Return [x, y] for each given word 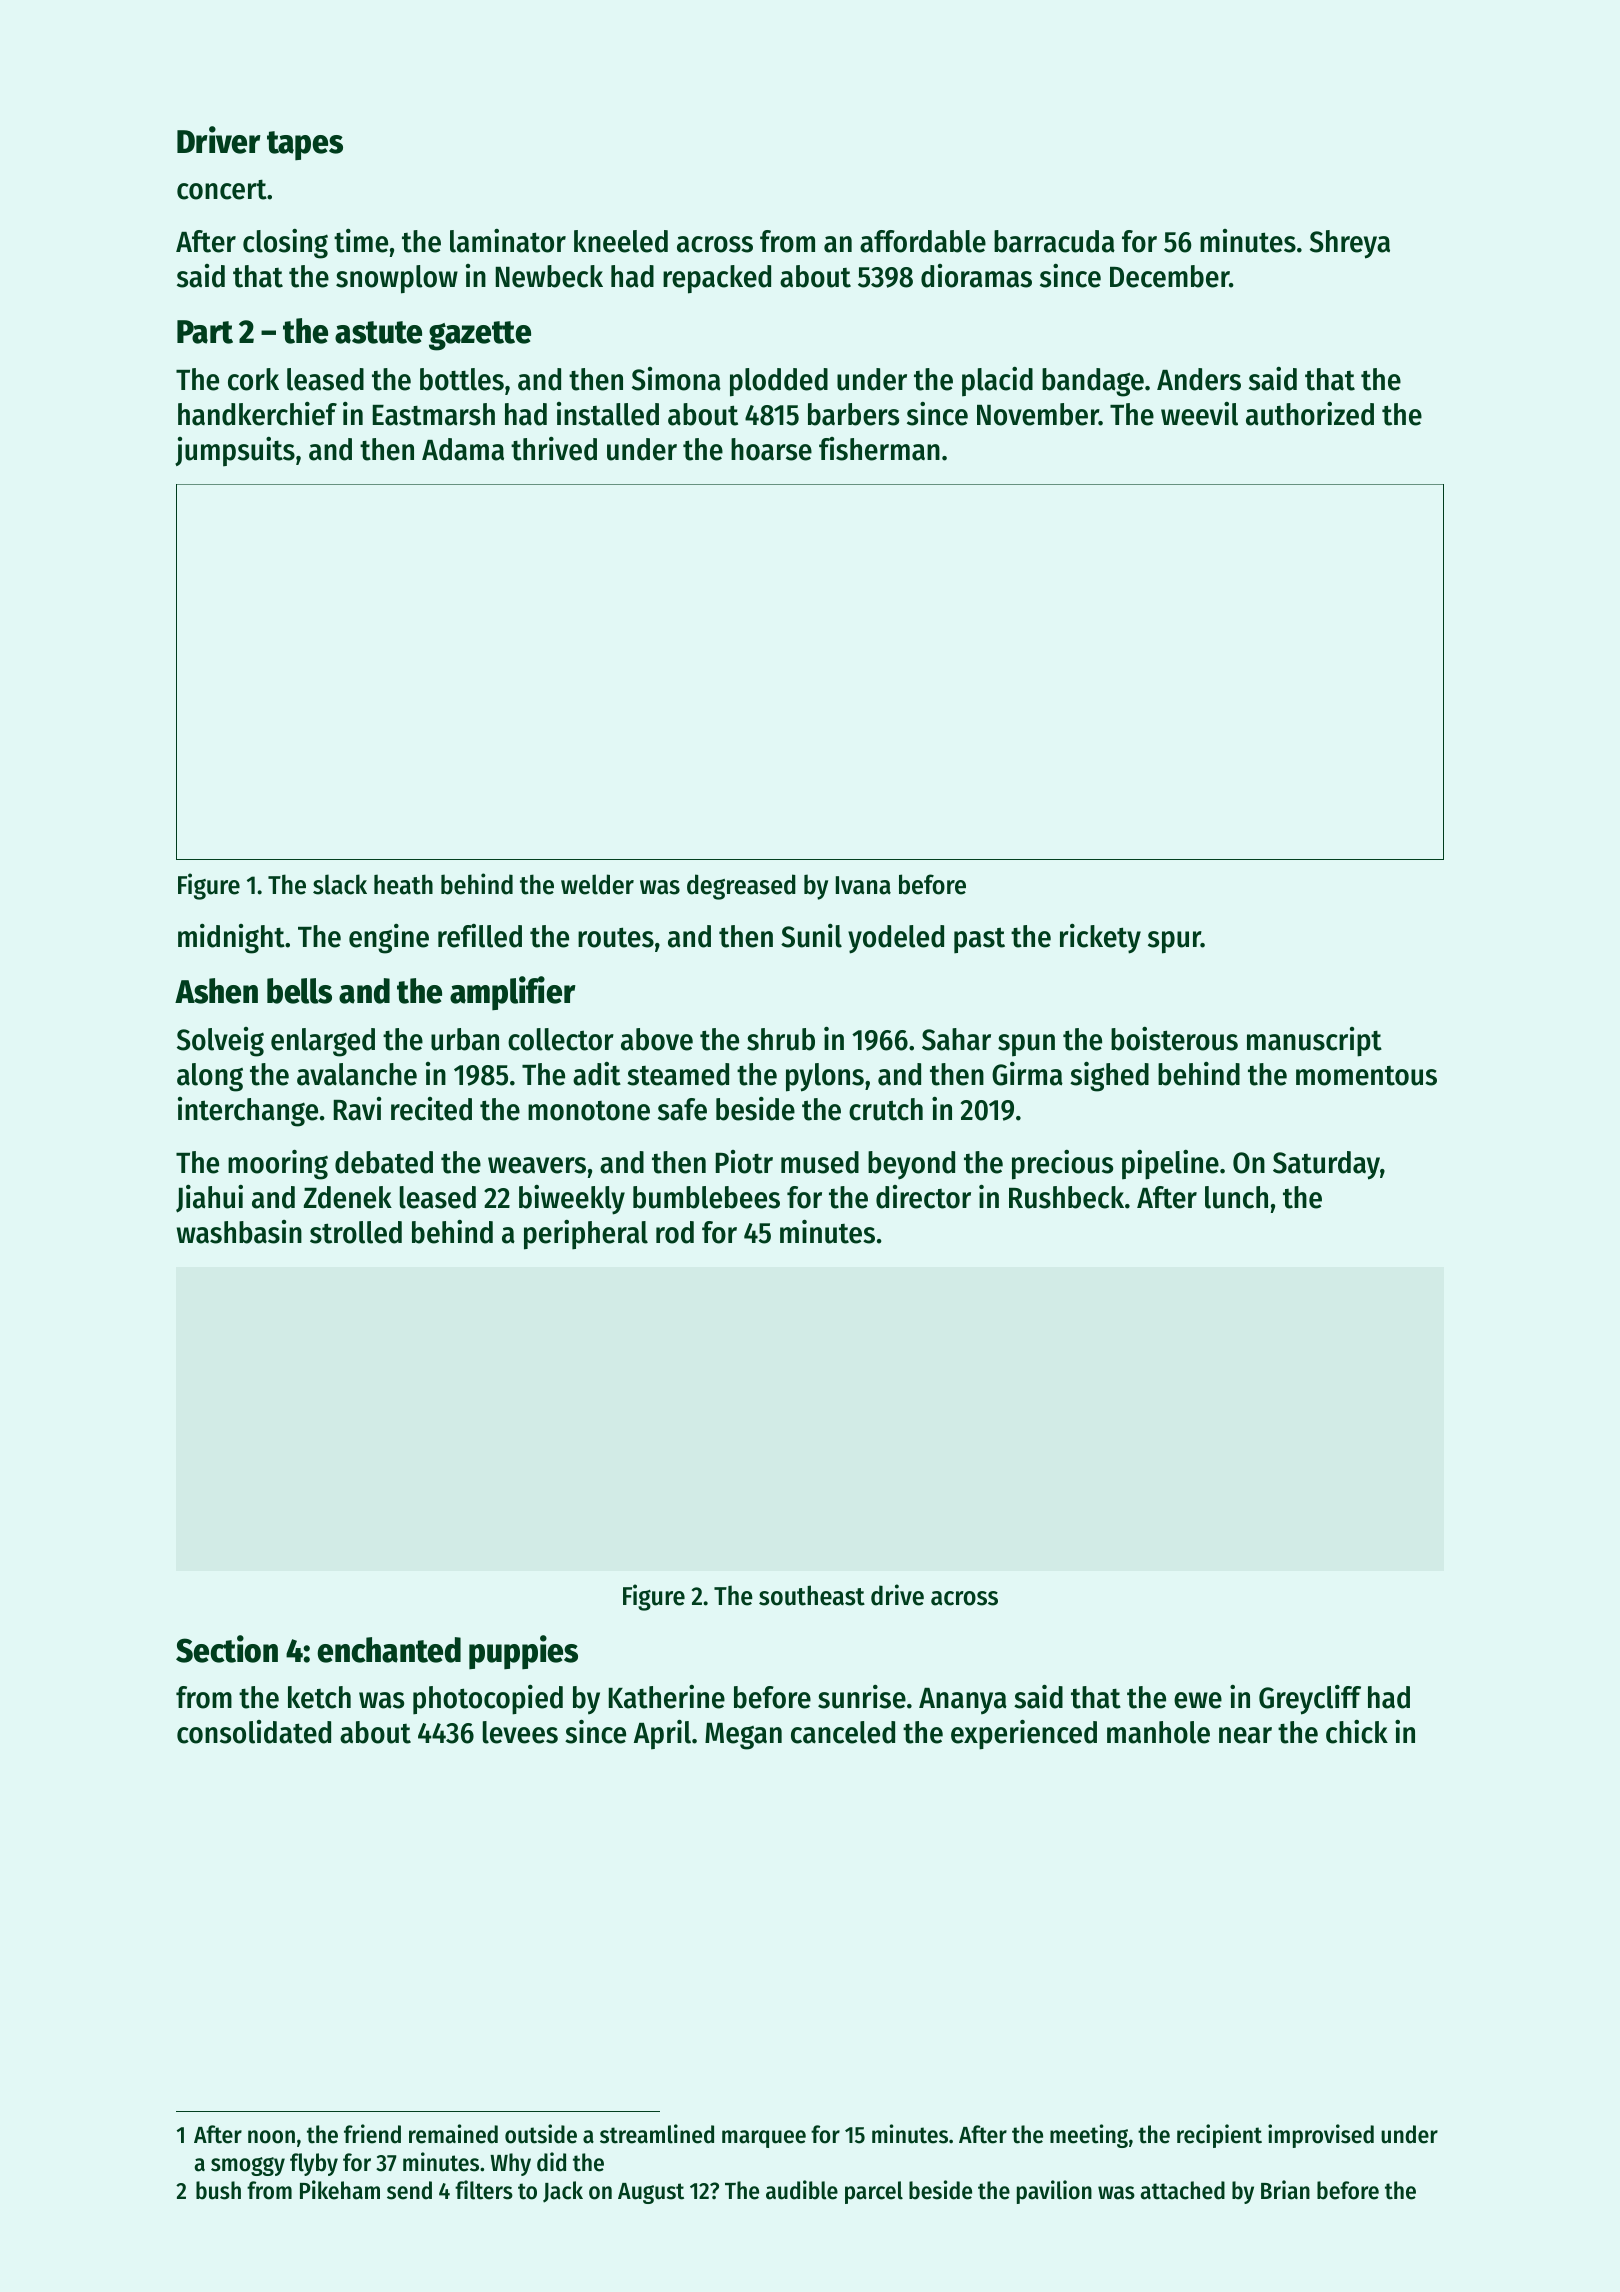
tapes [305, 145]
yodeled [896, 939]
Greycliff [1310, 1700]
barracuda [1054, 241]
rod [675, 1232]
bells [299, 991]
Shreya [1350, 244]
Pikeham [340, 2190]
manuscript [1314, 1042]
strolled [356, 1232]
